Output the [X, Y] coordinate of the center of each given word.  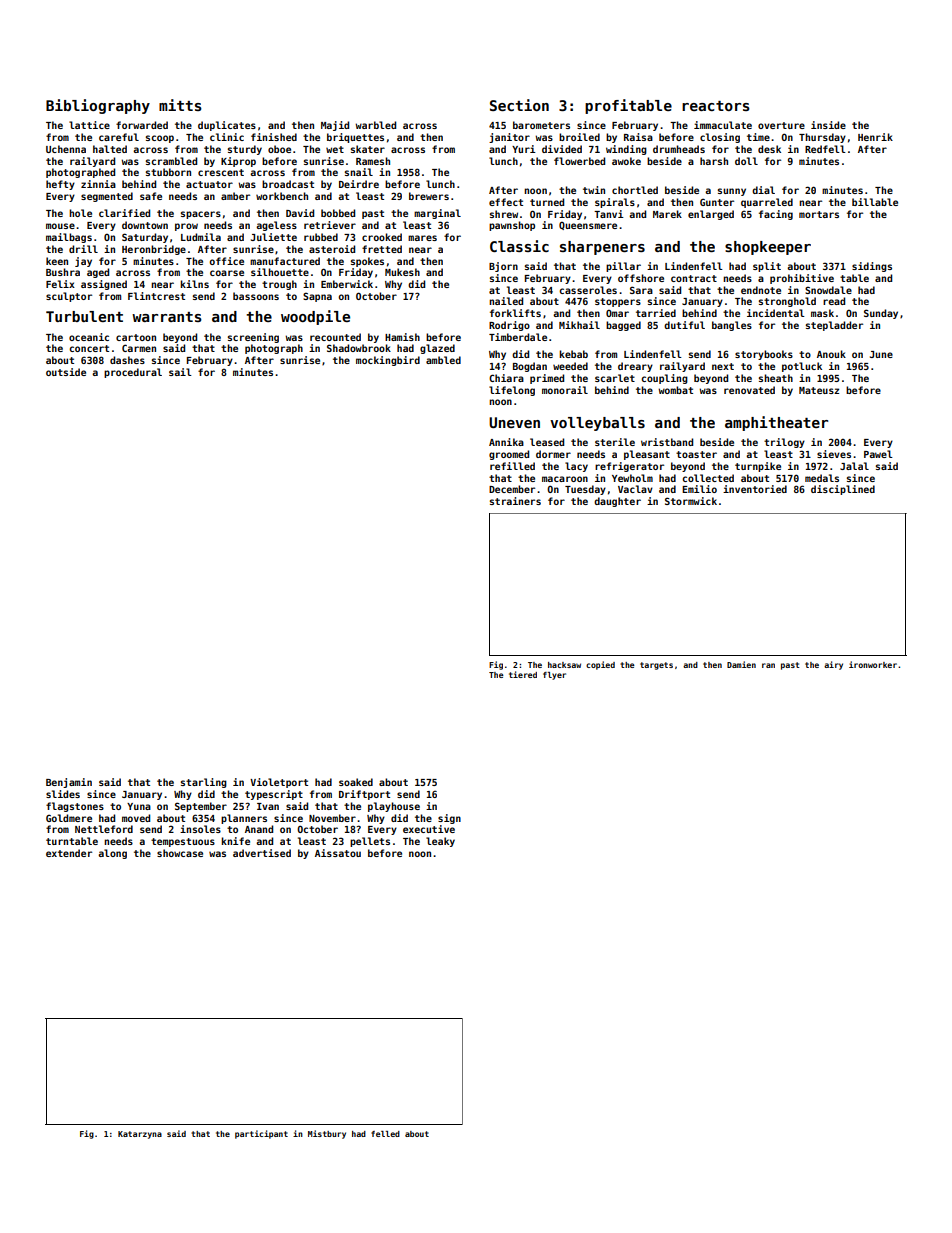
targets [656, 666]
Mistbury [327, 1134]
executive [429, 829]
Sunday [881, 314]
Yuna [139, 806]
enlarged [711, 215]
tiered [523, 674]
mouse [60, 226]
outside [66, 372]
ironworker [873, 664]
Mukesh [402, 272]
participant [261, 1134]
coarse [227, 273]
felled [385, 1134]
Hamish [402, 337]
